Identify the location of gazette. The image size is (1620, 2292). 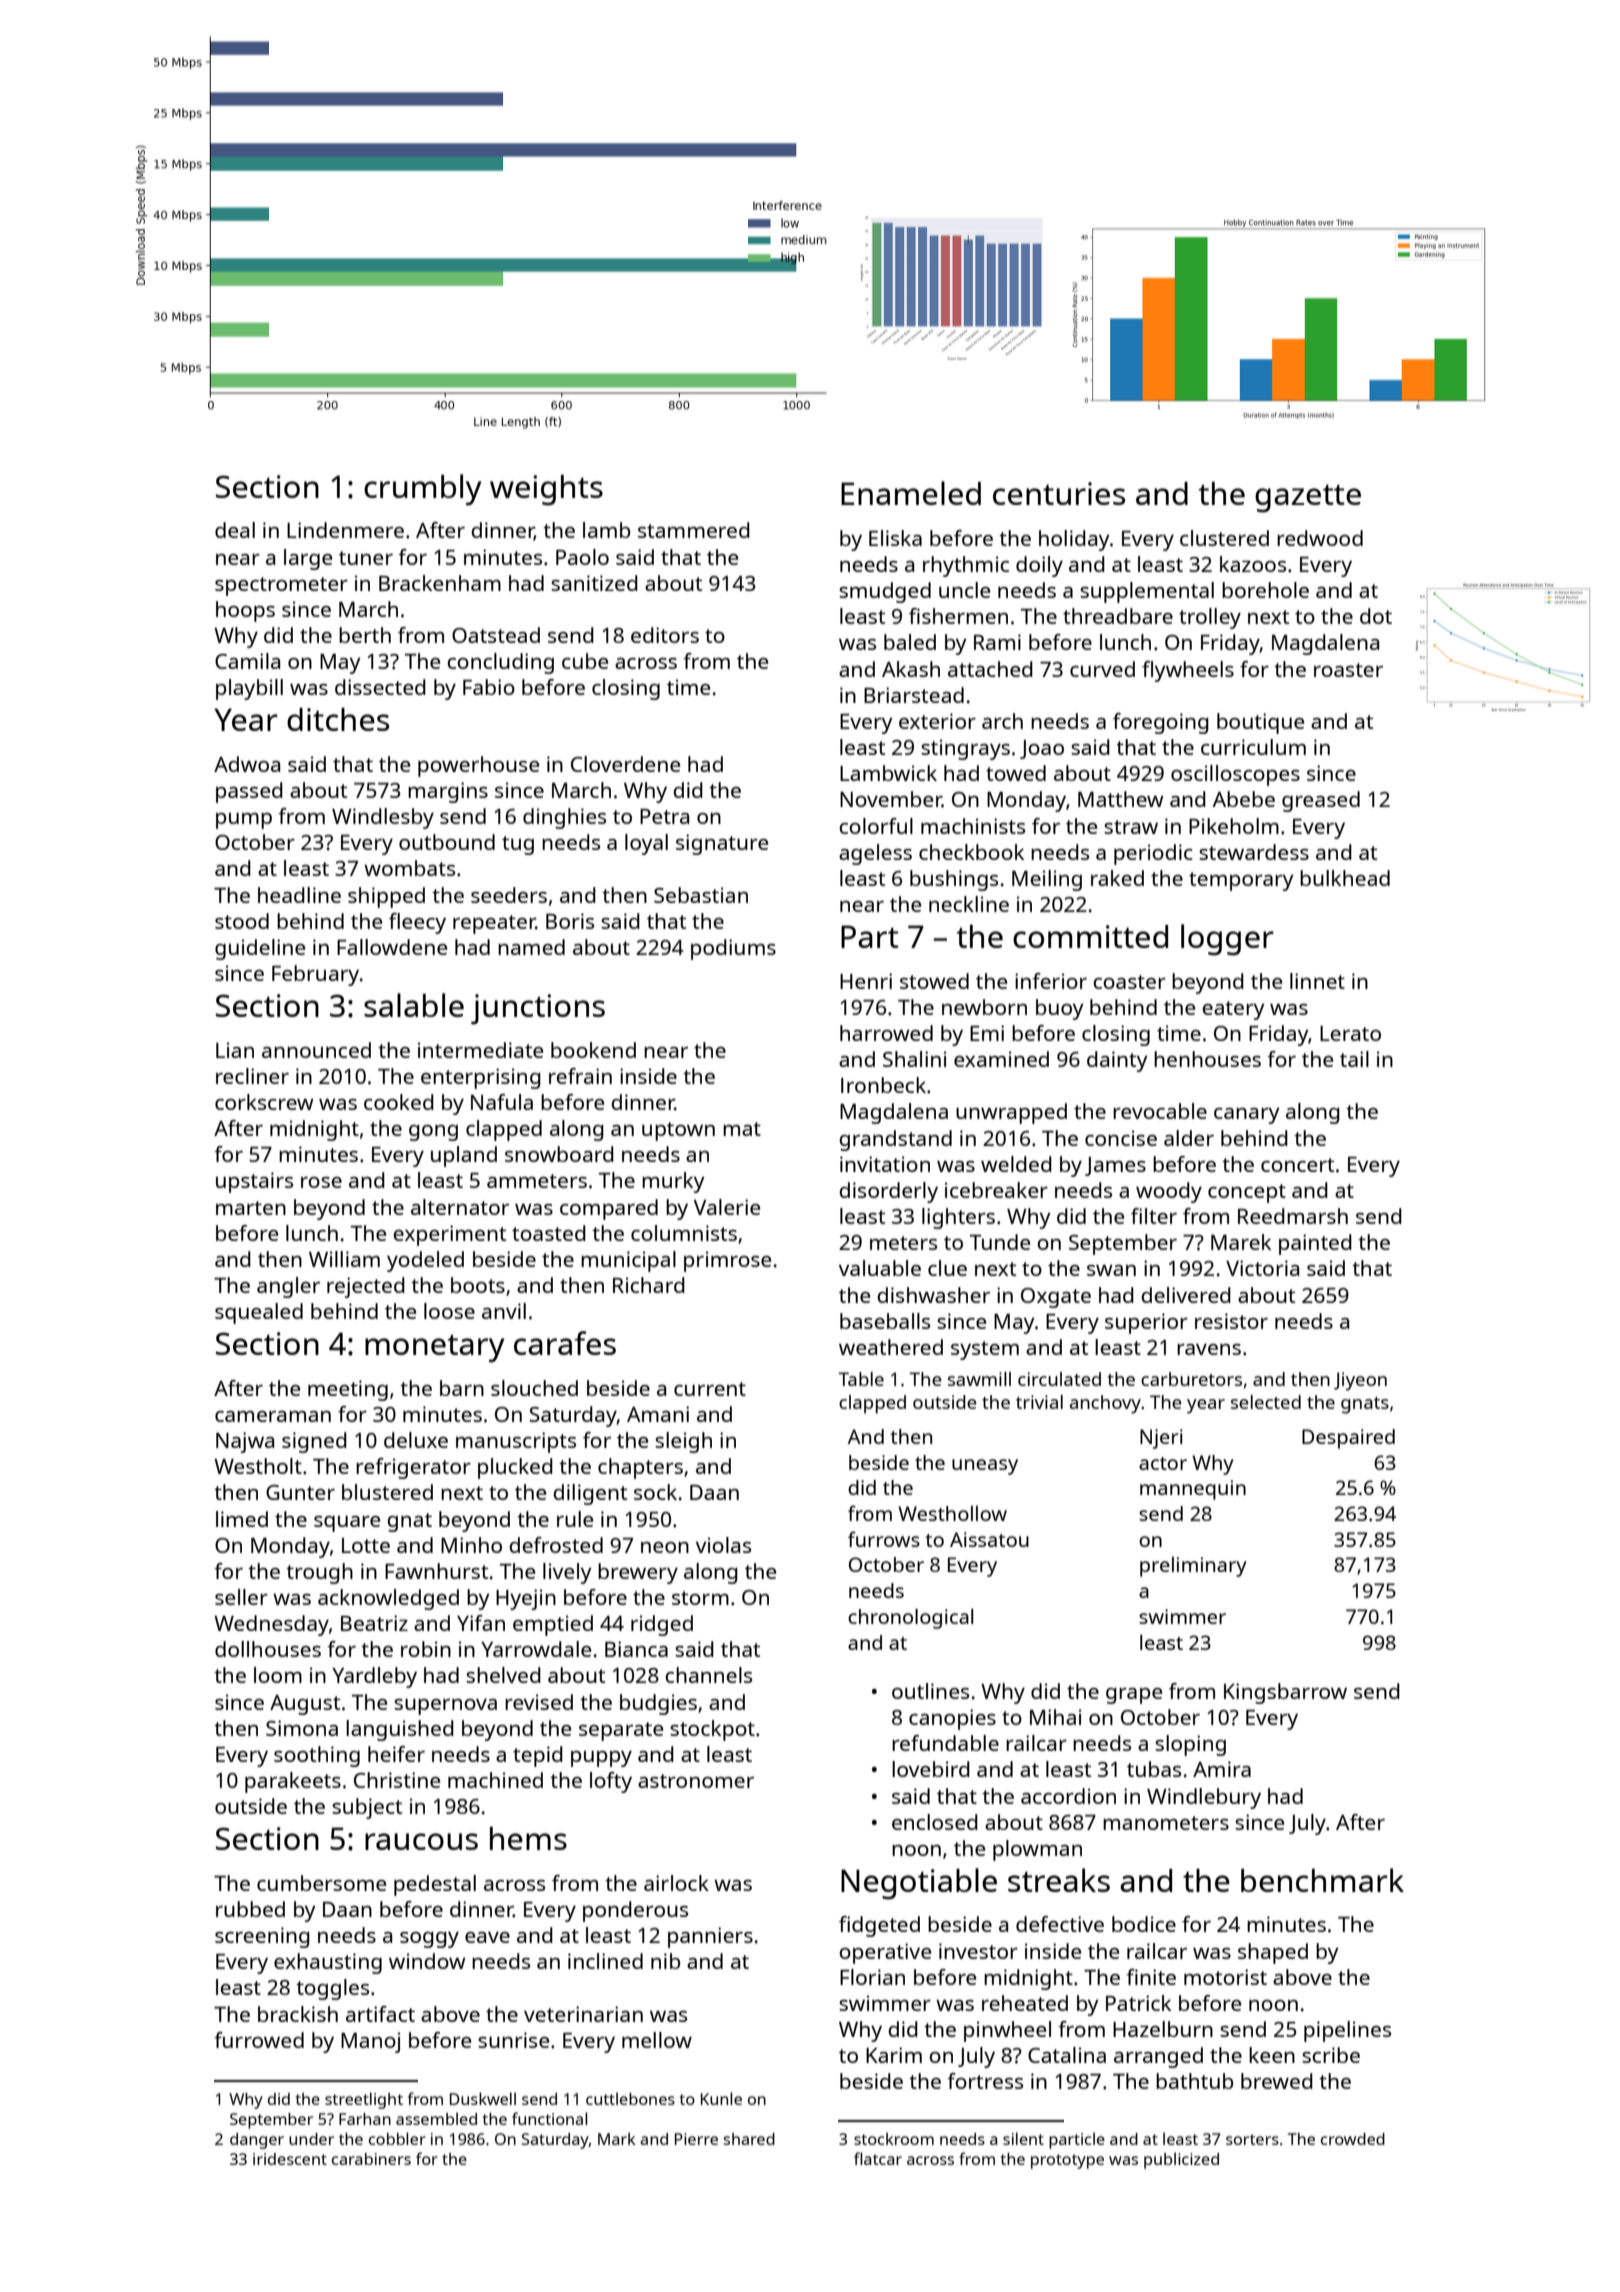
(1308, 498).
